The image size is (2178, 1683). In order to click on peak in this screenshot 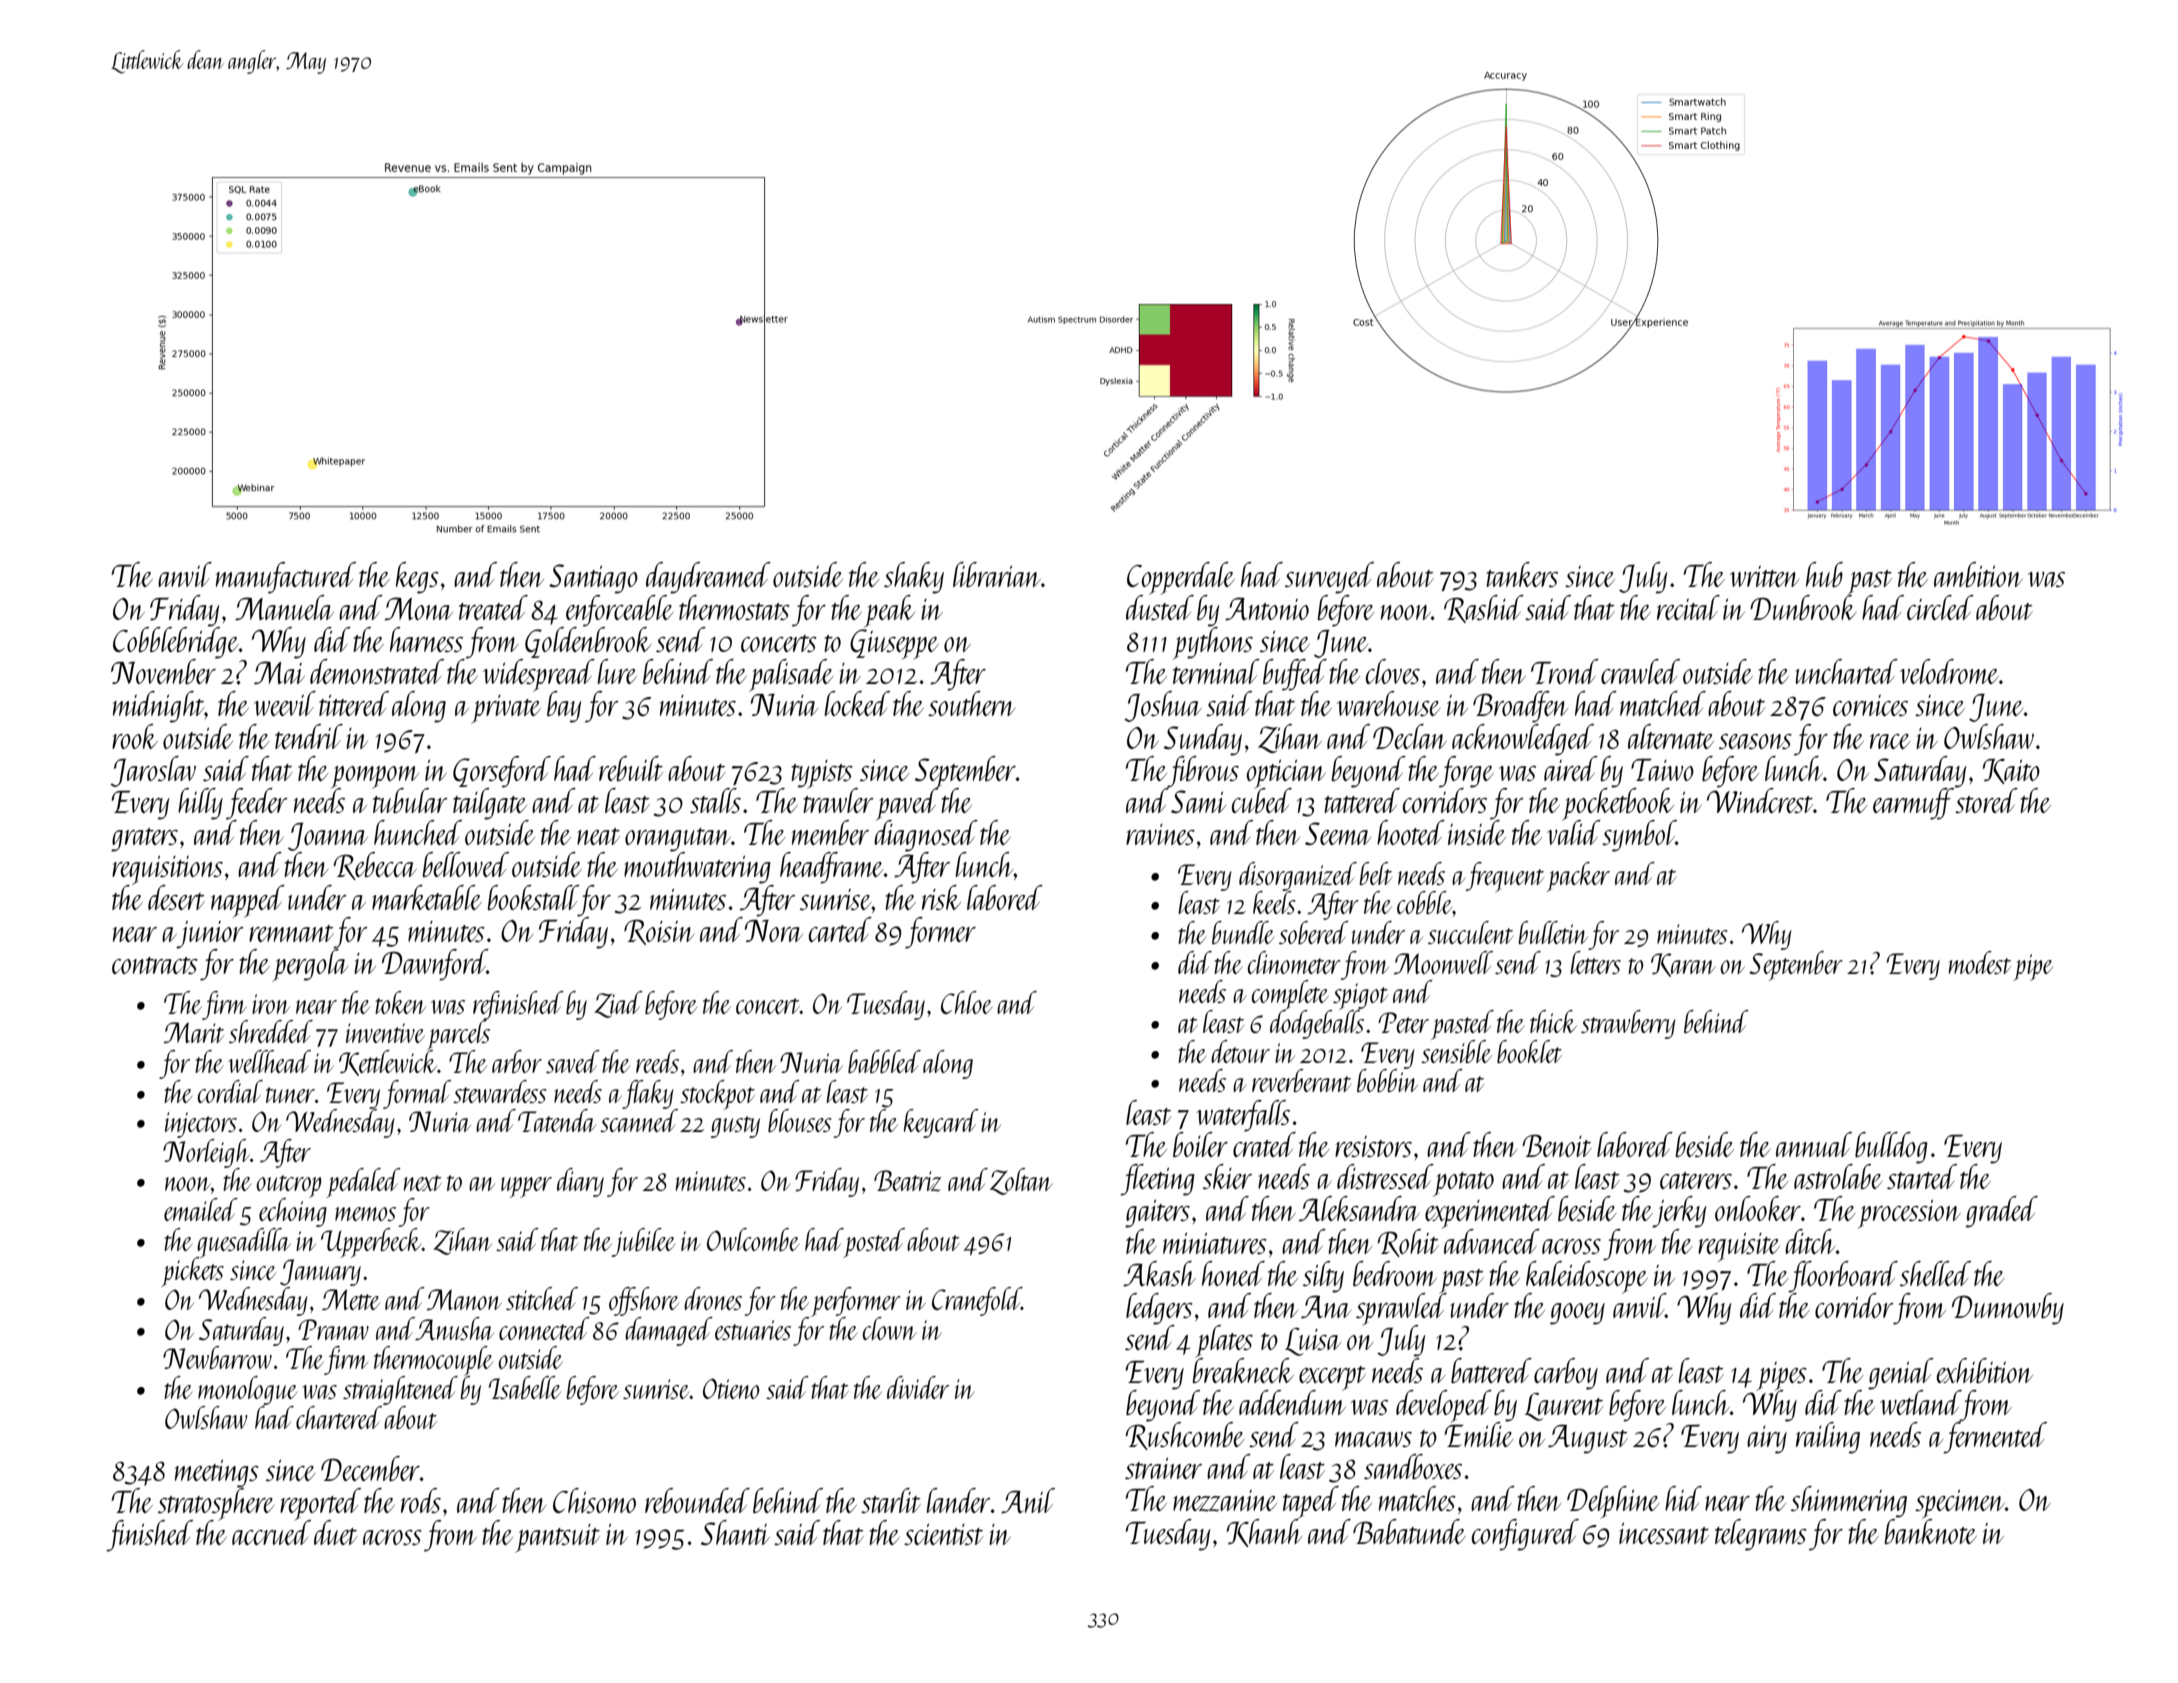, I will do `click(889, 611)`.
